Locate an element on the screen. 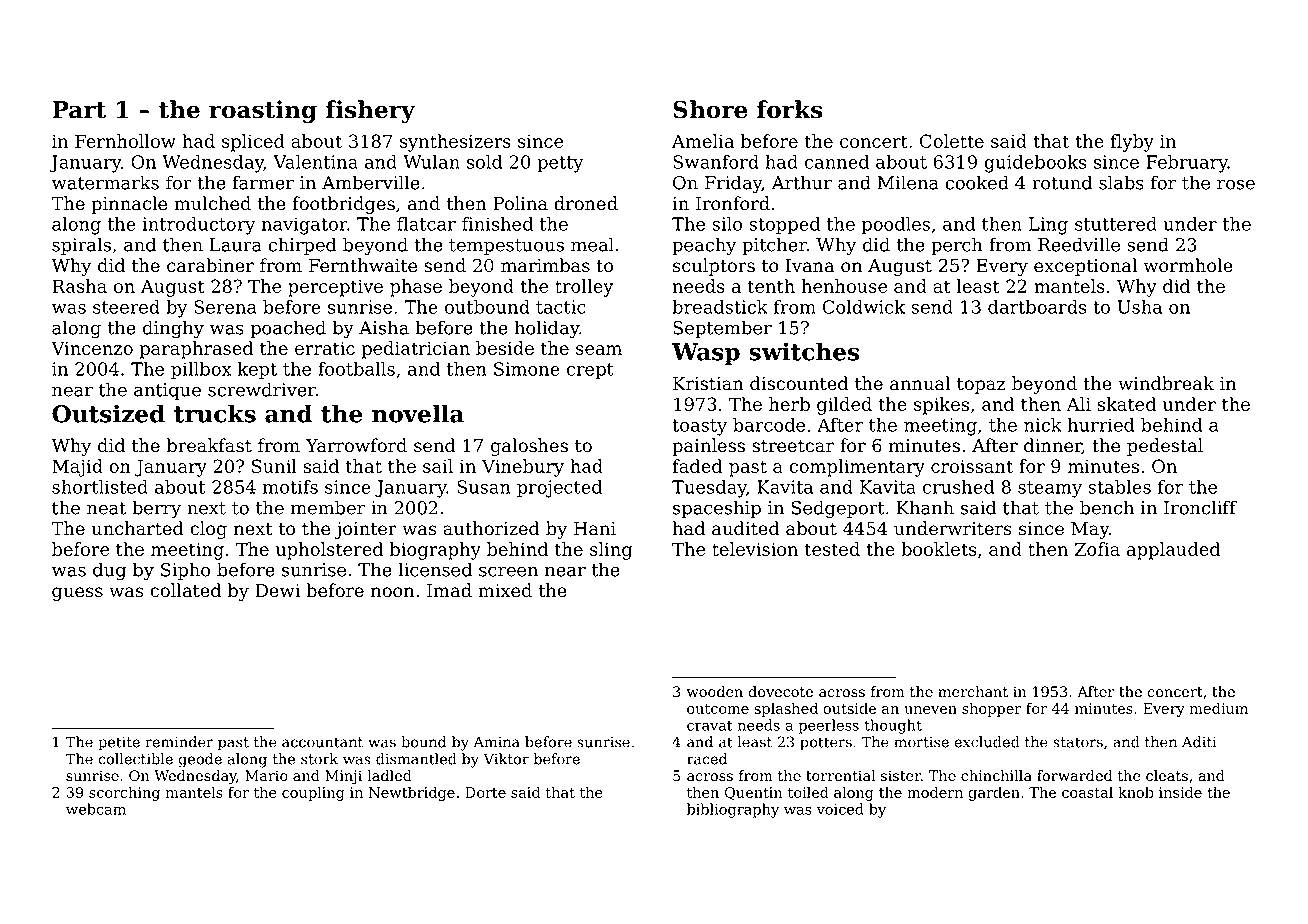 The height and width of the screenshot is (924, 1308). webcam is located at coordinates (96, 809).
